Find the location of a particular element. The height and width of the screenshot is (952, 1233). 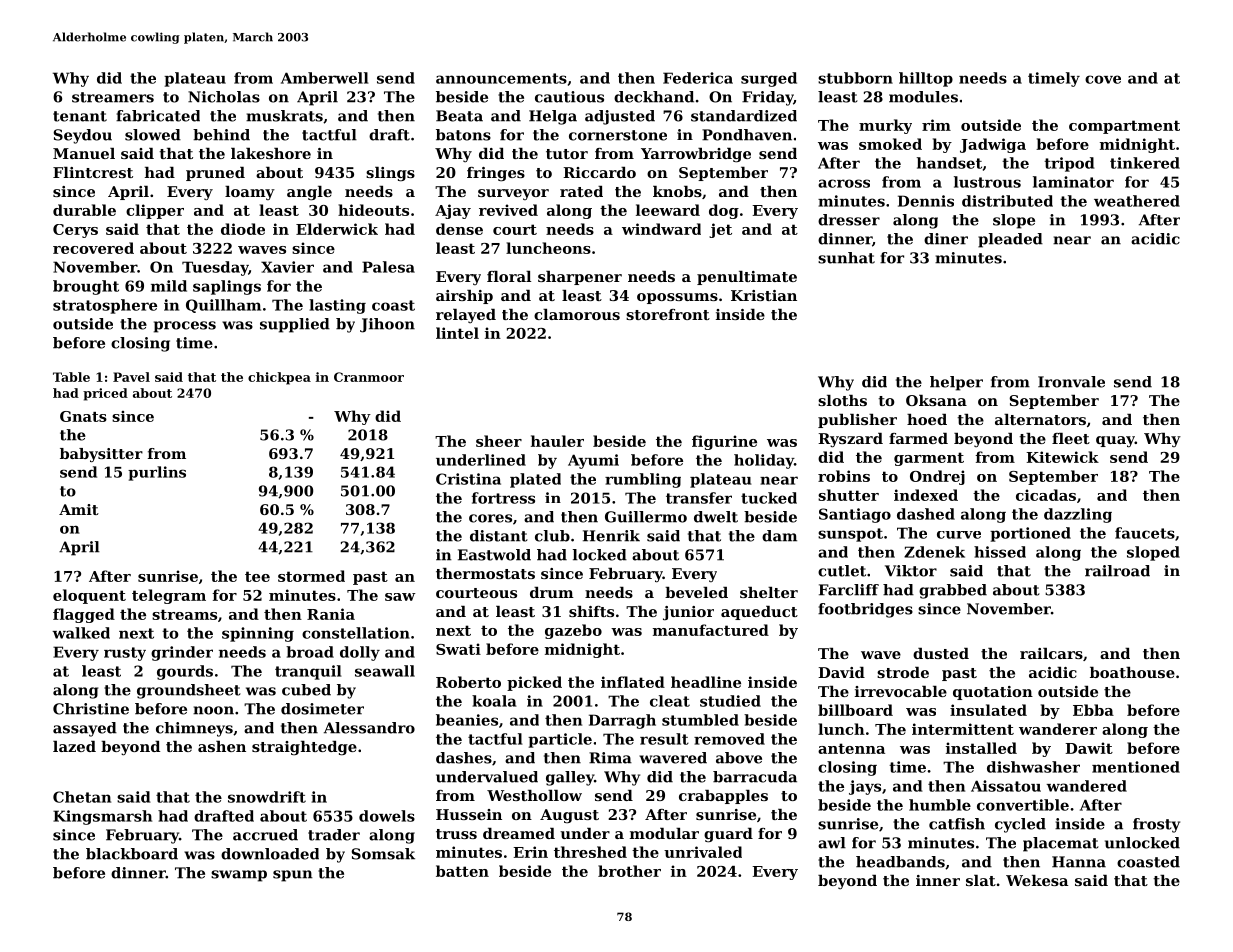

Chetan is located at coordinates (82, 797).
